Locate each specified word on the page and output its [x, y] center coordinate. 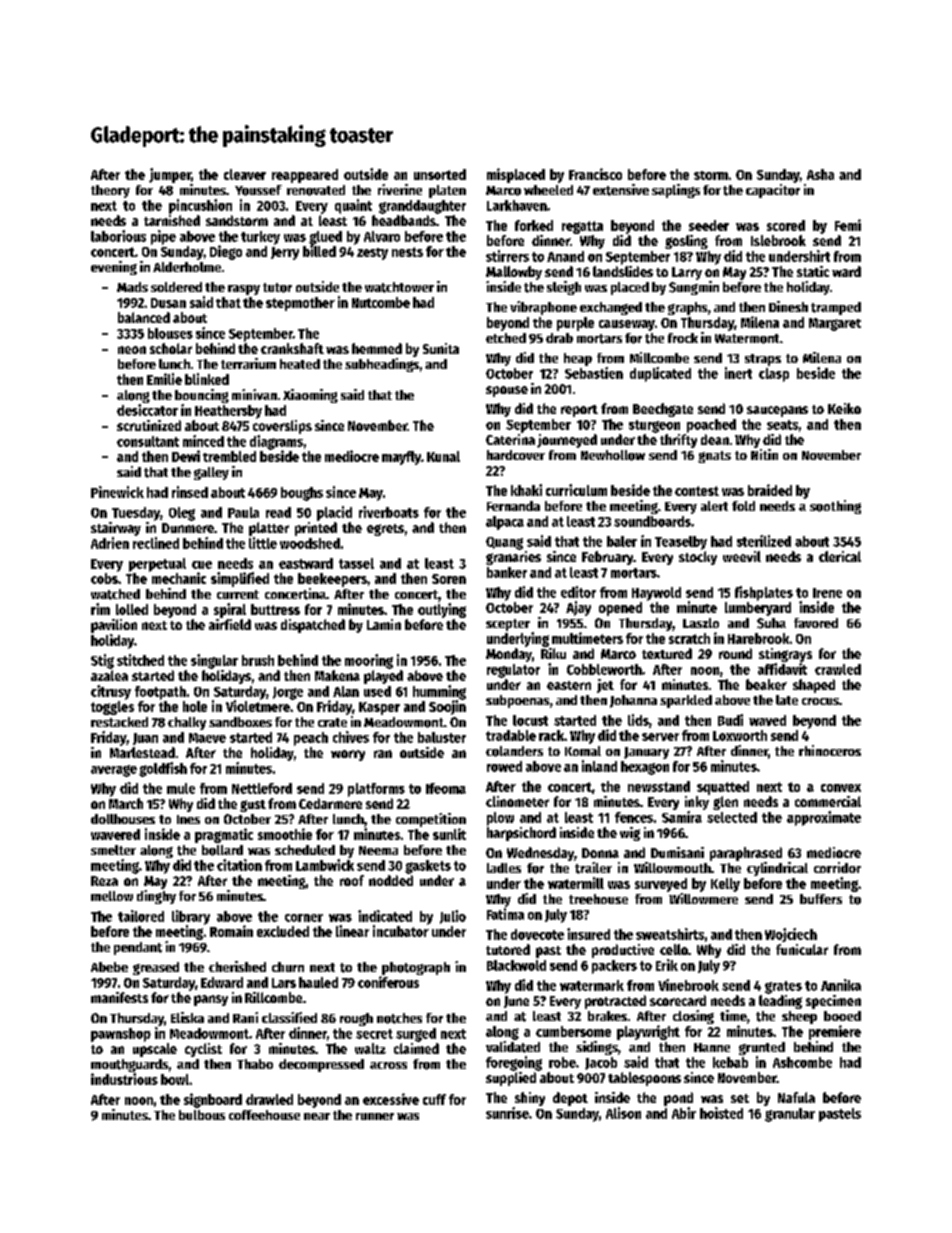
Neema [378, 850]
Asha [820, 174]
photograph [416, 968]
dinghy [156, 897]
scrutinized [149, 425]
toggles [112, 708]
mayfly [401, 458]
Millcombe [659, 357]
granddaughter [422, 207]
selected [732, 817]
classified [289, 1017]
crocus [820, 701]
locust [530, 720]
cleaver [245, 174]
